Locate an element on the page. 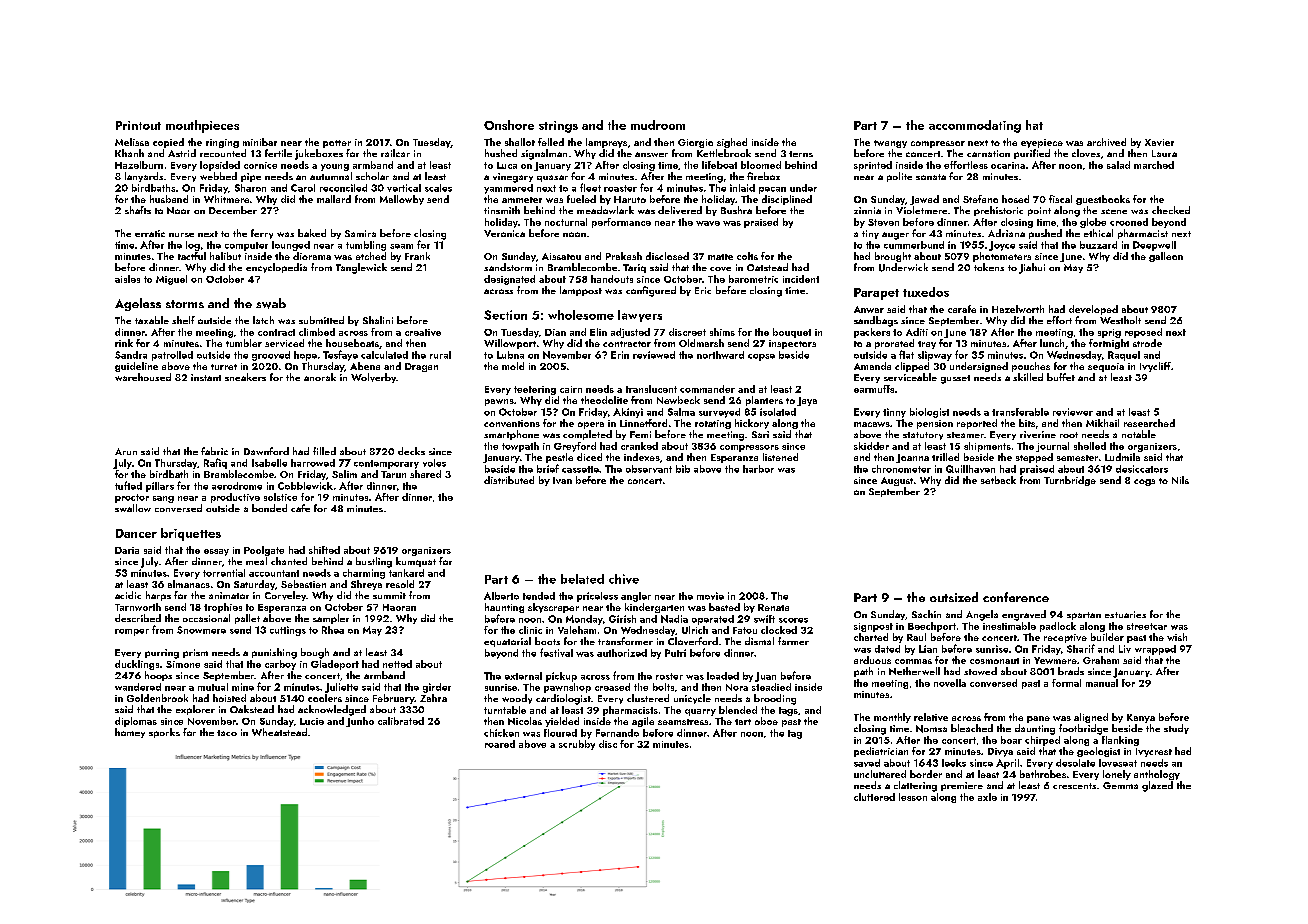 The image size is (1308, 924). Dancer is located at coordinates (136, 533).
